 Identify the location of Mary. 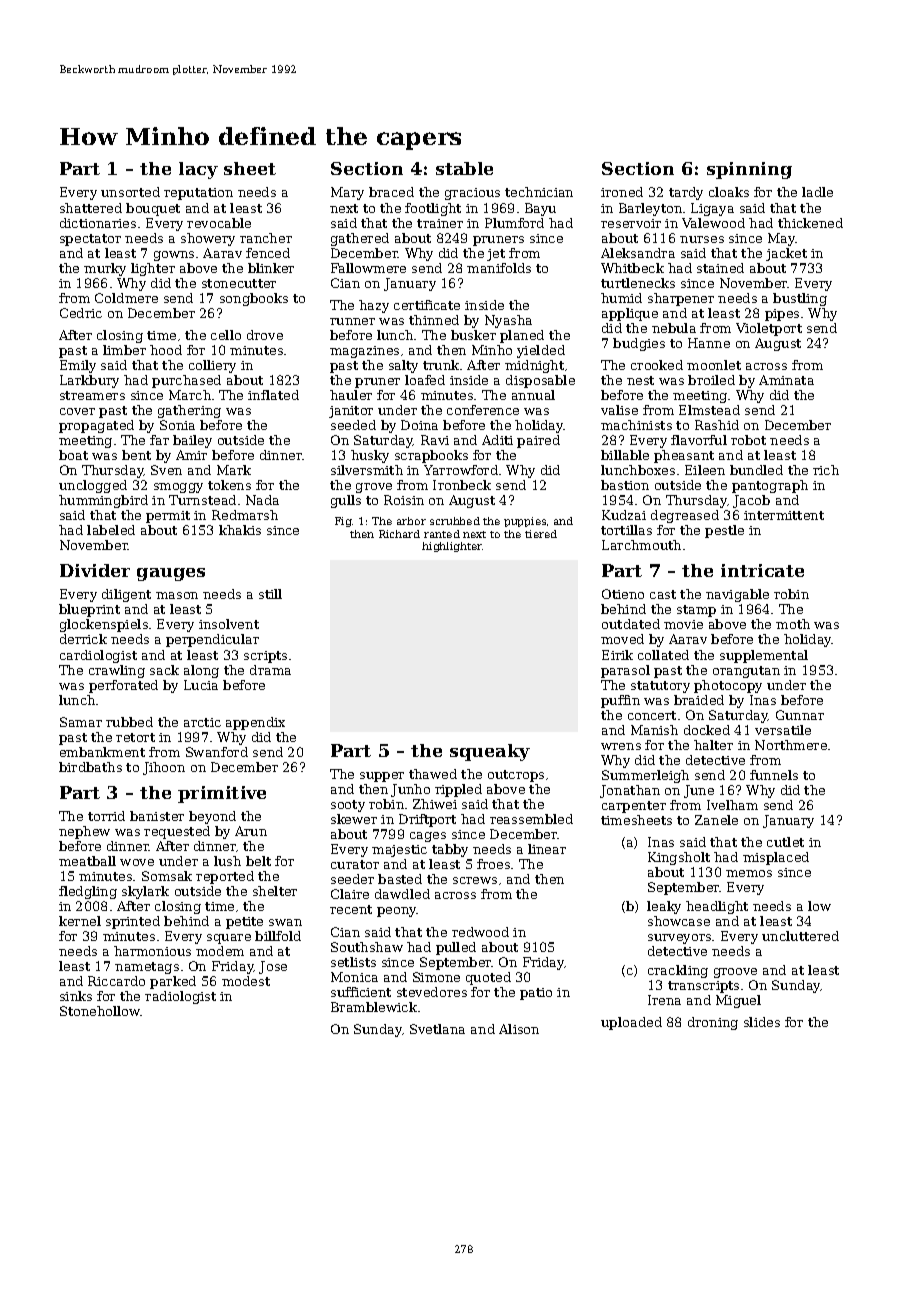
(347, 193).
